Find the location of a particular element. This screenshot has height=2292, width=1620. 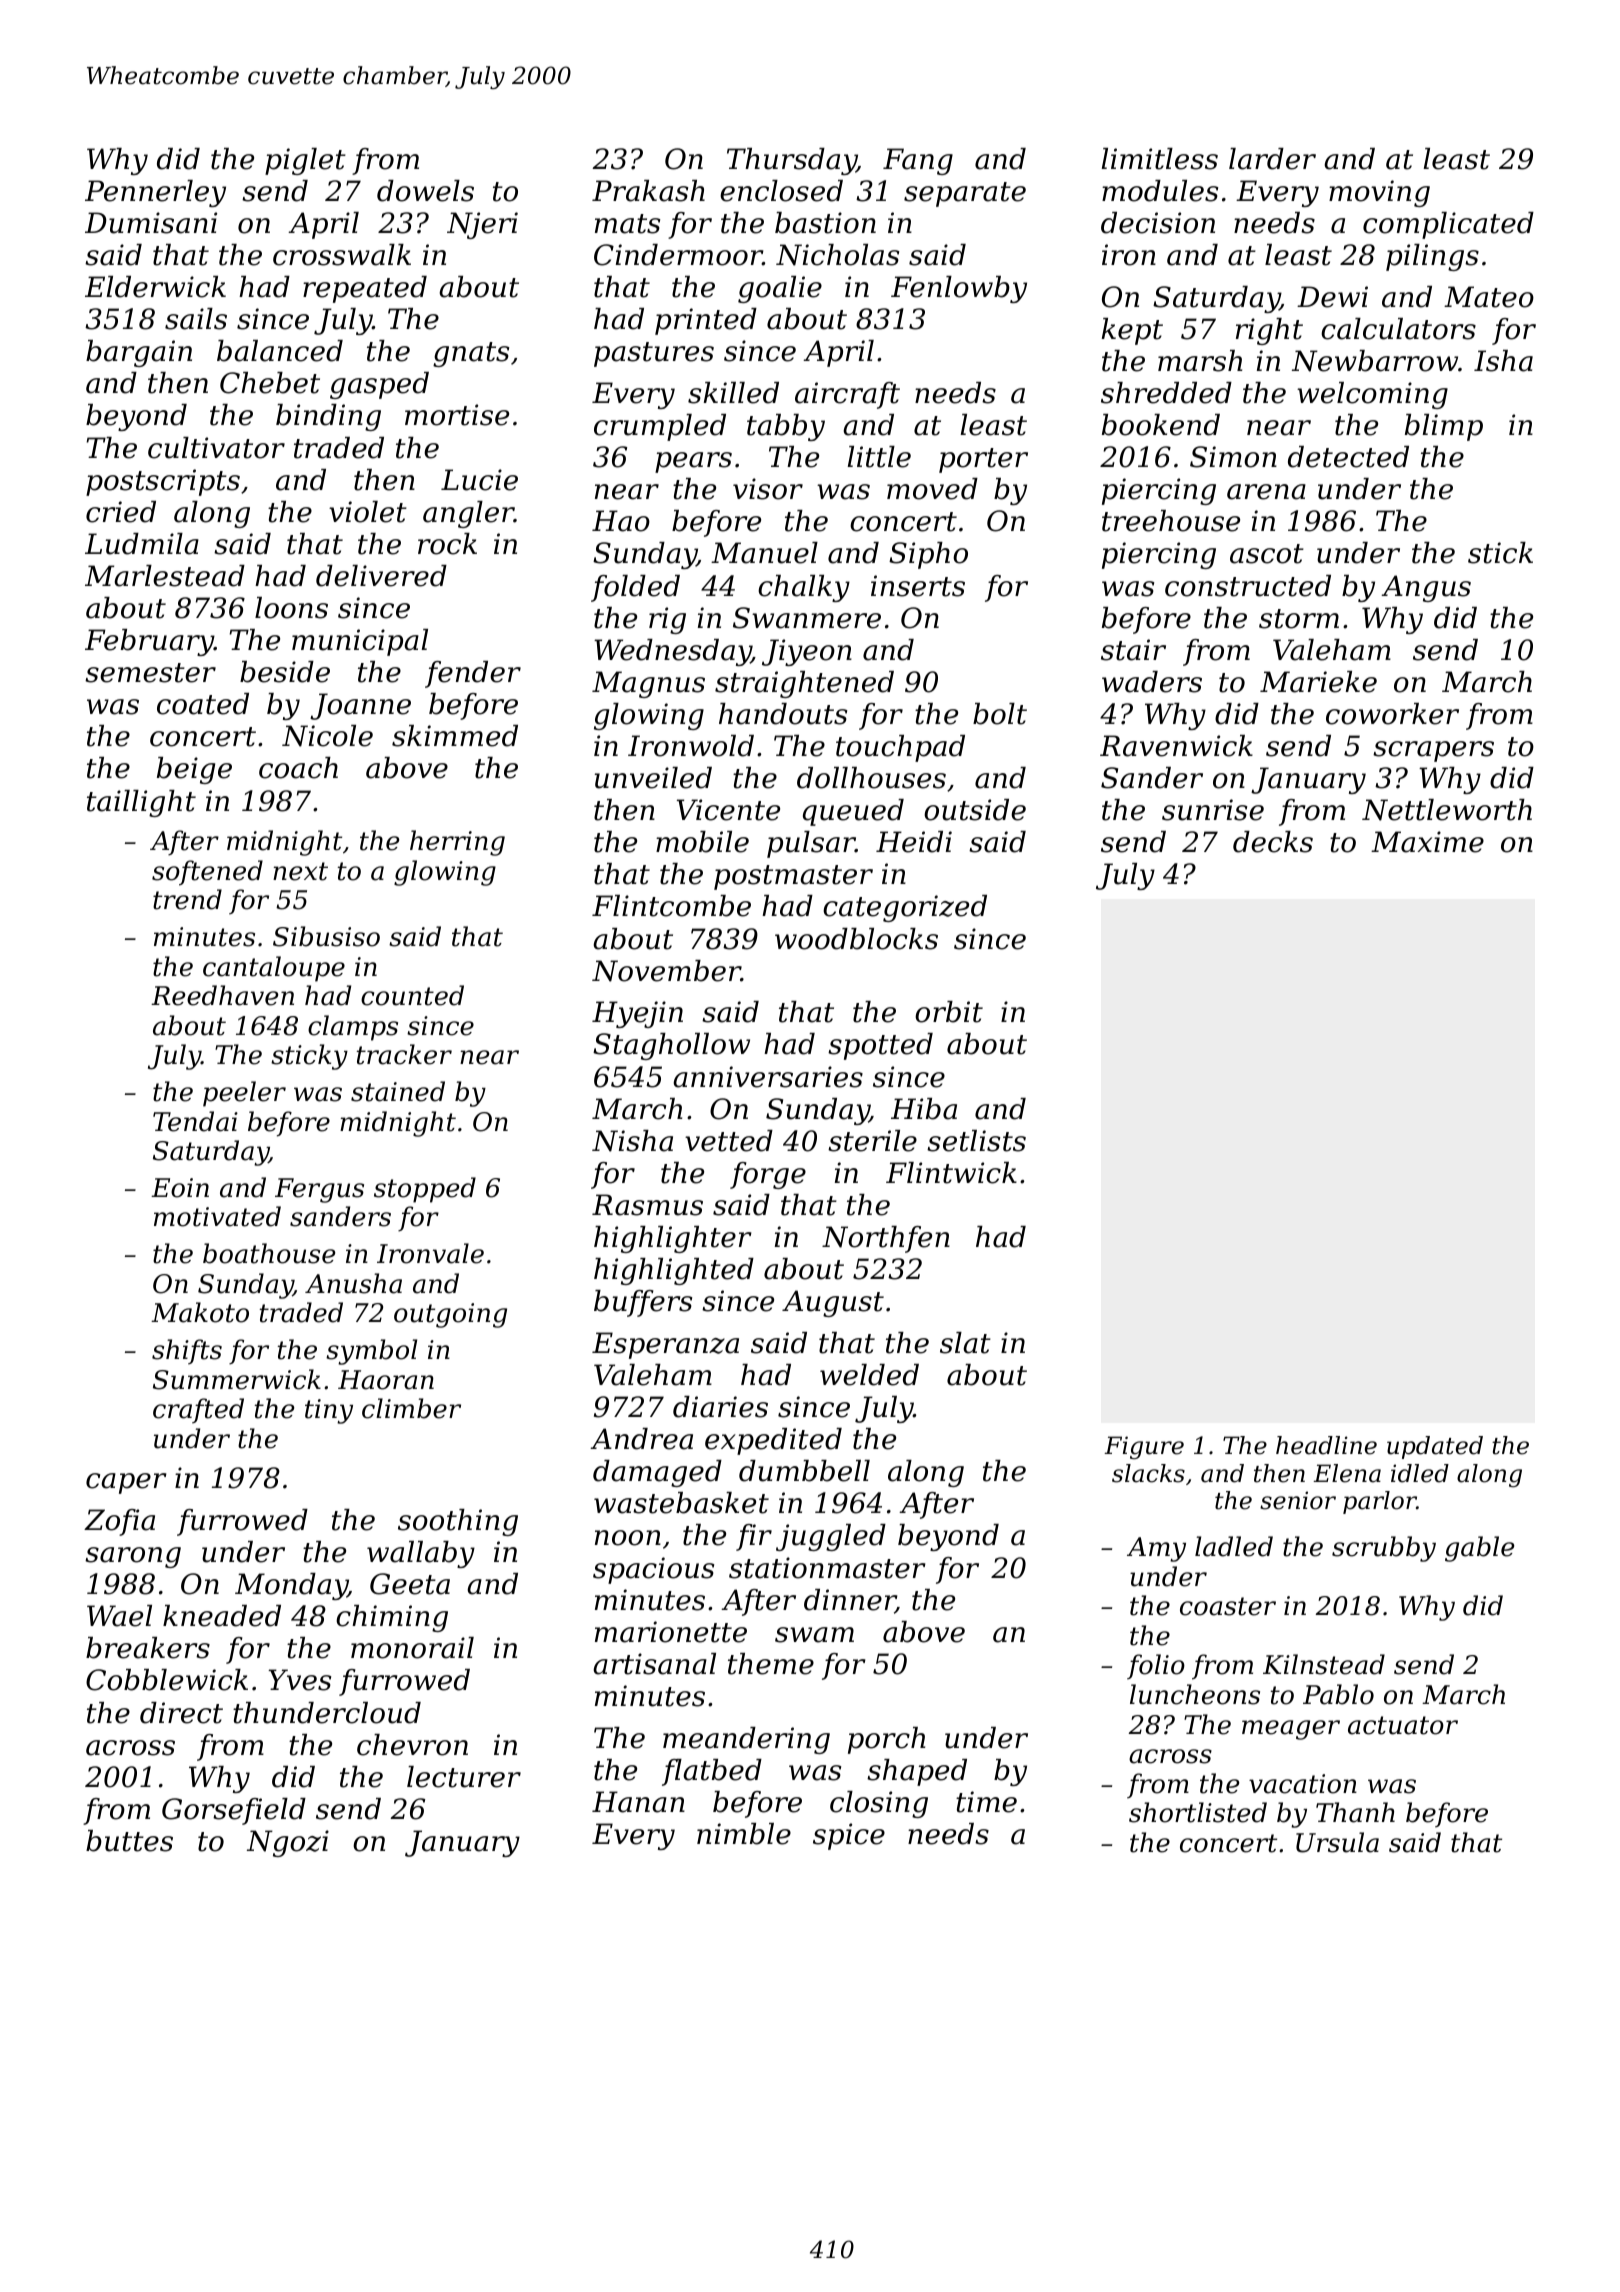

chevron is located at coordinates (412, 1745).
